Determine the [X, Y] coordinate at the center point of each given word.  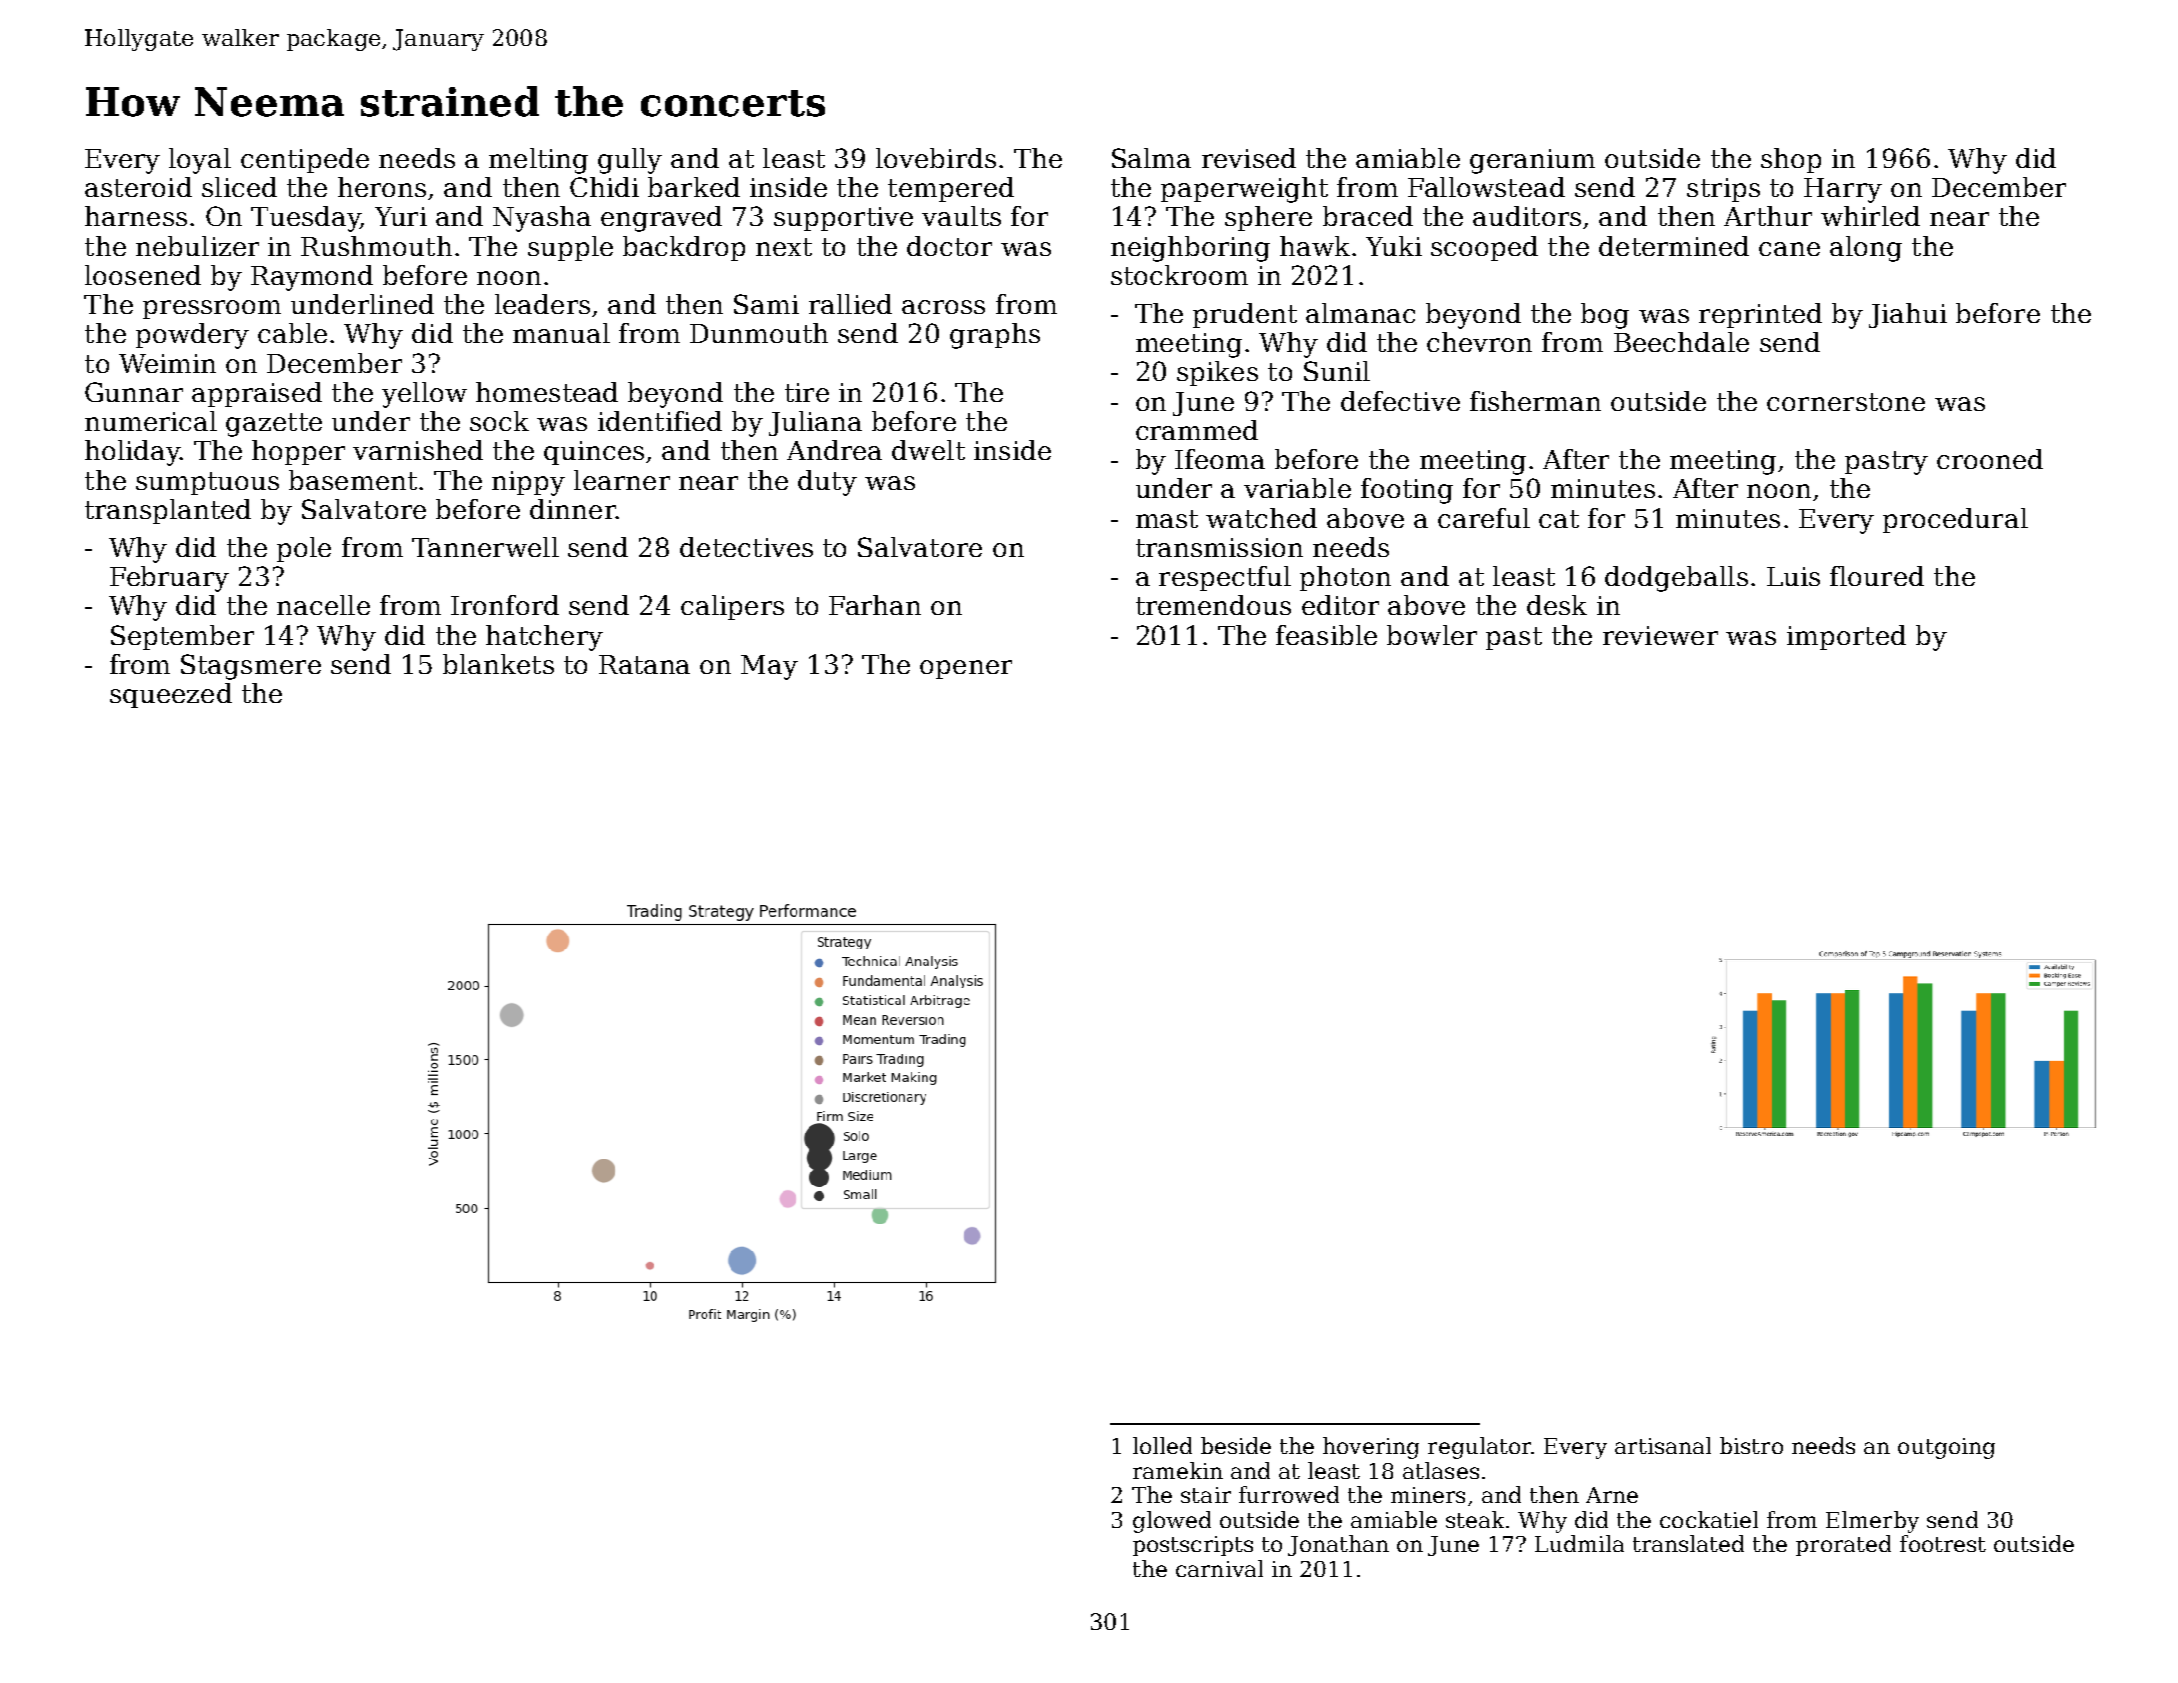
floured [1877, 576]
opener [966, 669]
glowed [1172, 1522]
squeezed [171, 695]
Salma [1151, 158]
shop [1791, 160]
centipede [305, 160]
